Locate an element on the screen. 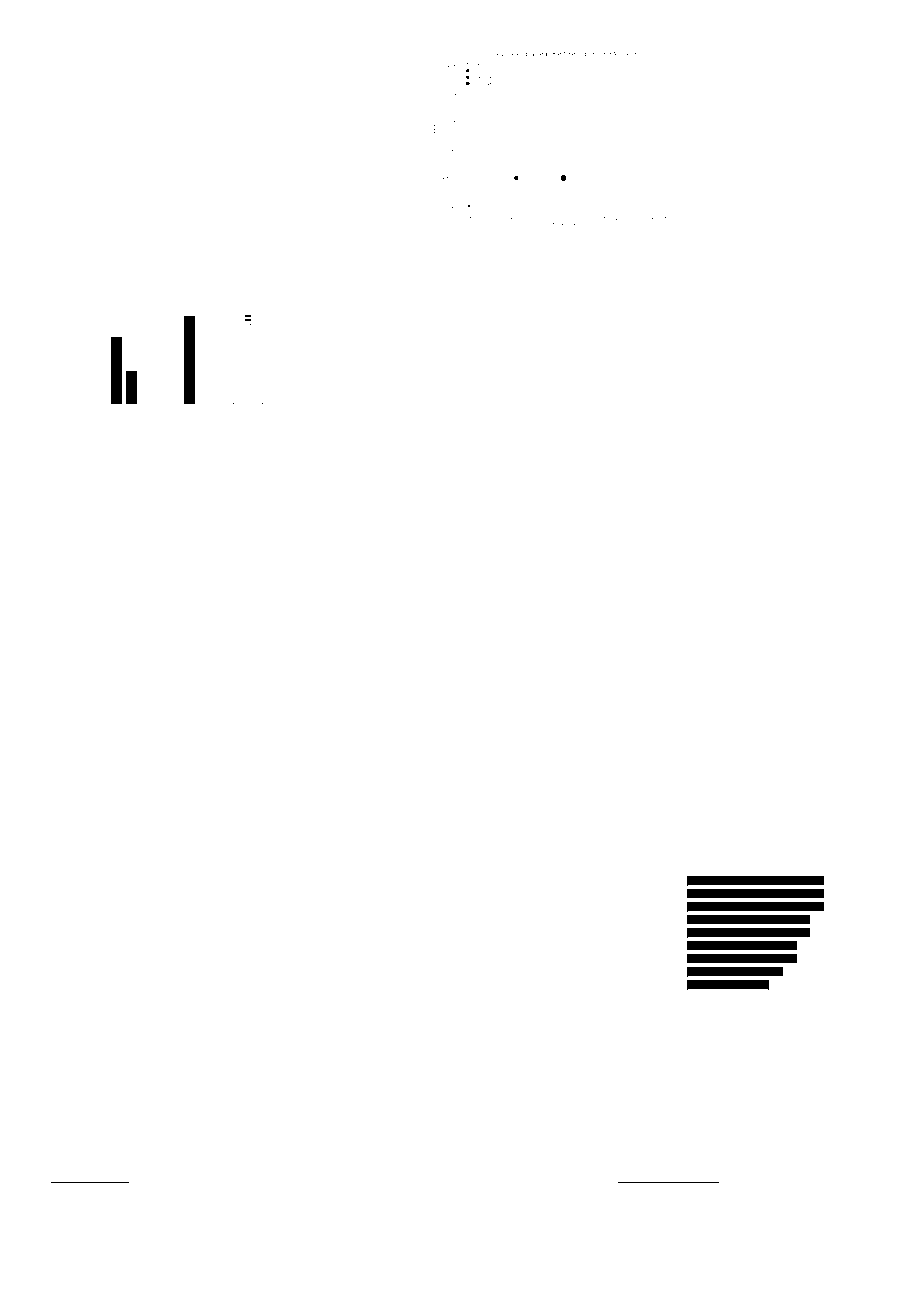  knelt is located at coordinates (110, 612).
